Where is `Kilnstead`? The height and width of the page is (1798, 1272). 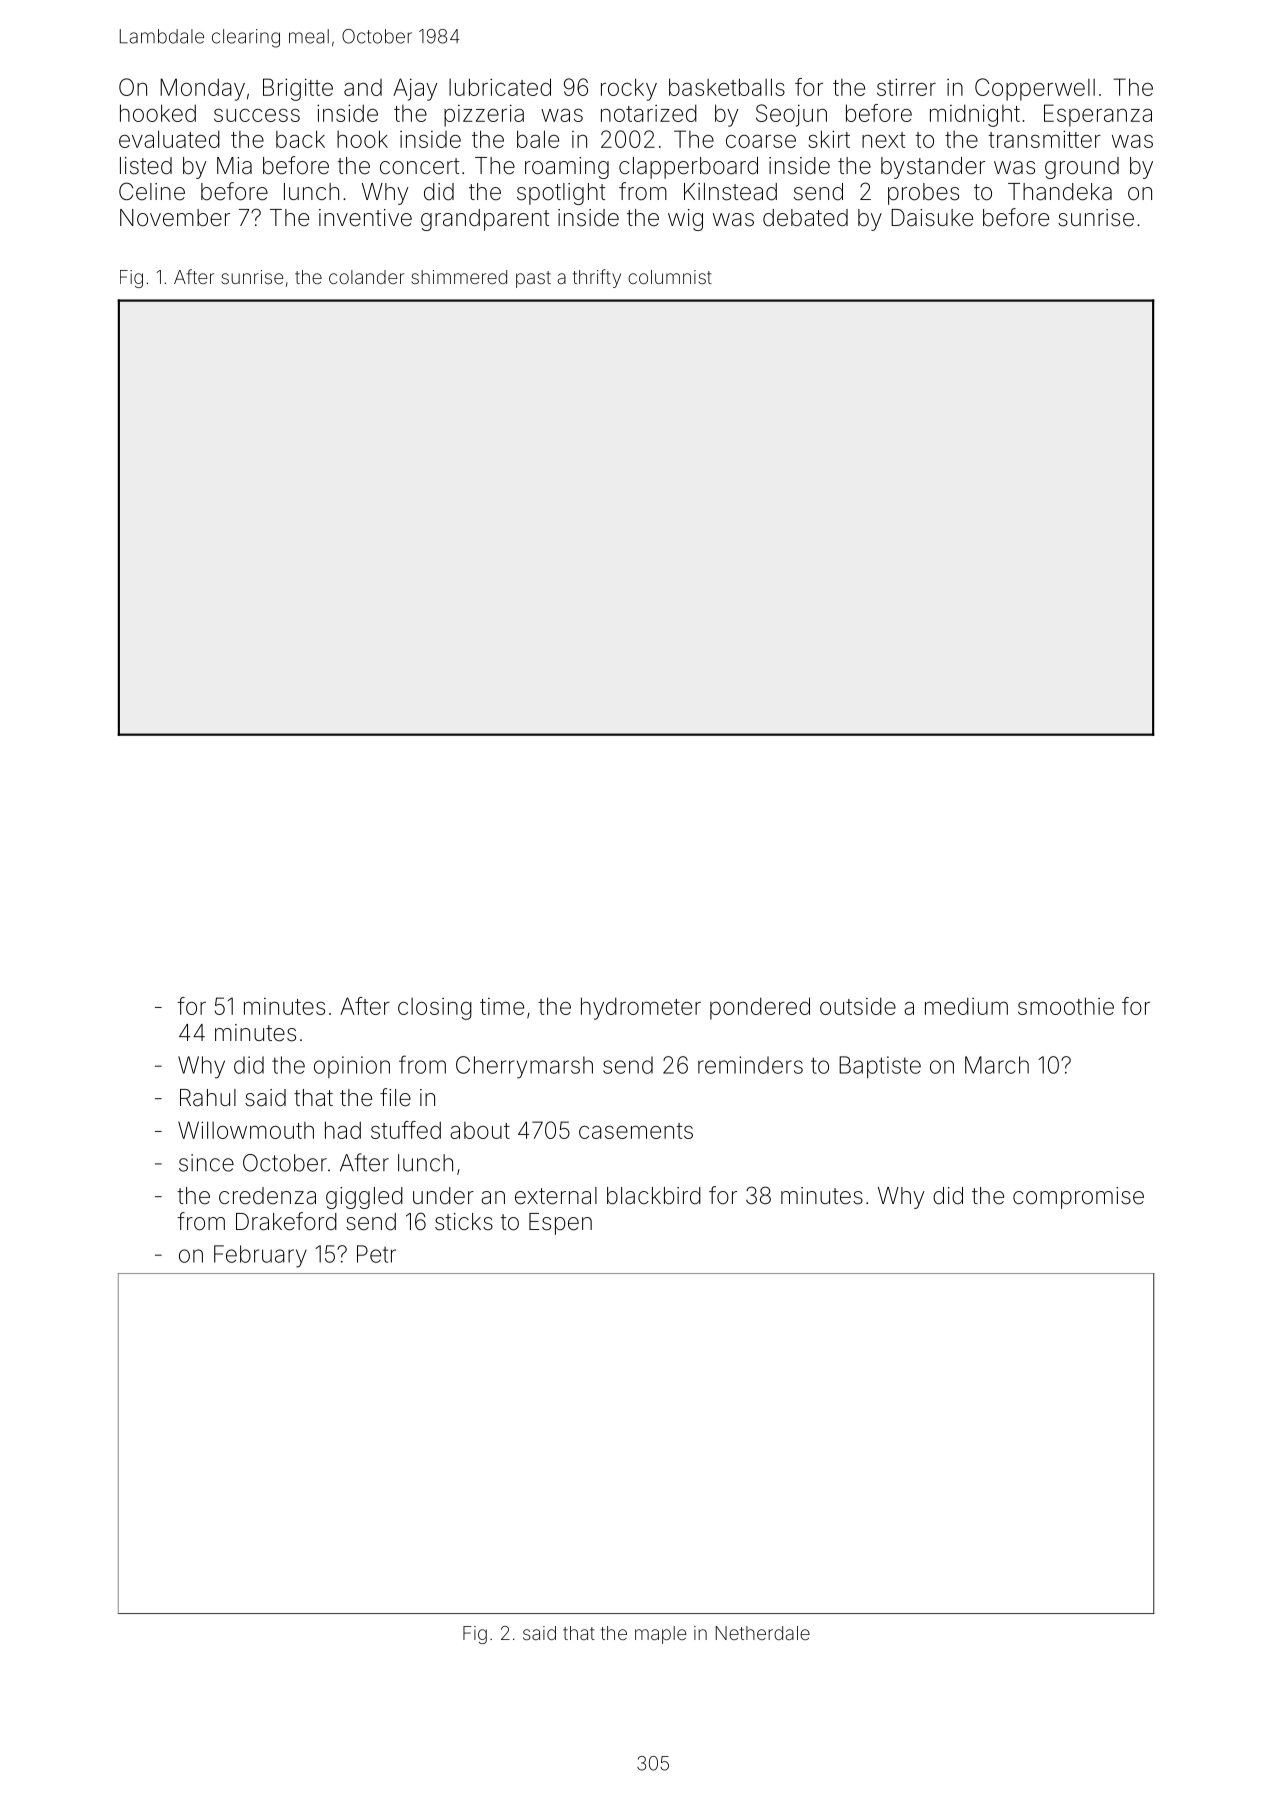
Kilnstead is located at coordinates (730, 192).
